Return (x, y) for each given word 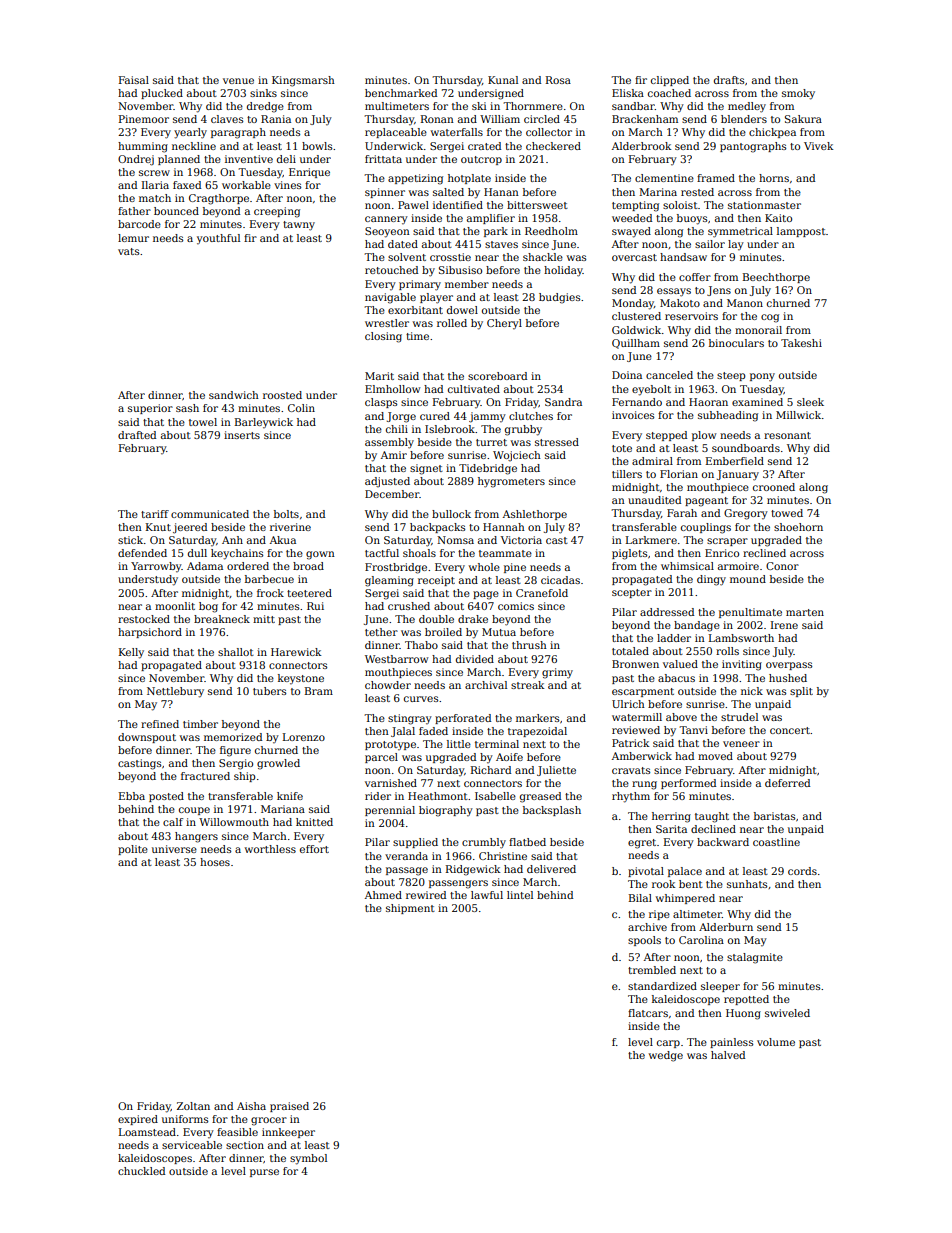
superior (150, 409)
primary (420, 285)
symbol (308, 1159)
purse (264, 1173)
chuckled (141, 1171)
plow (704, 436)
